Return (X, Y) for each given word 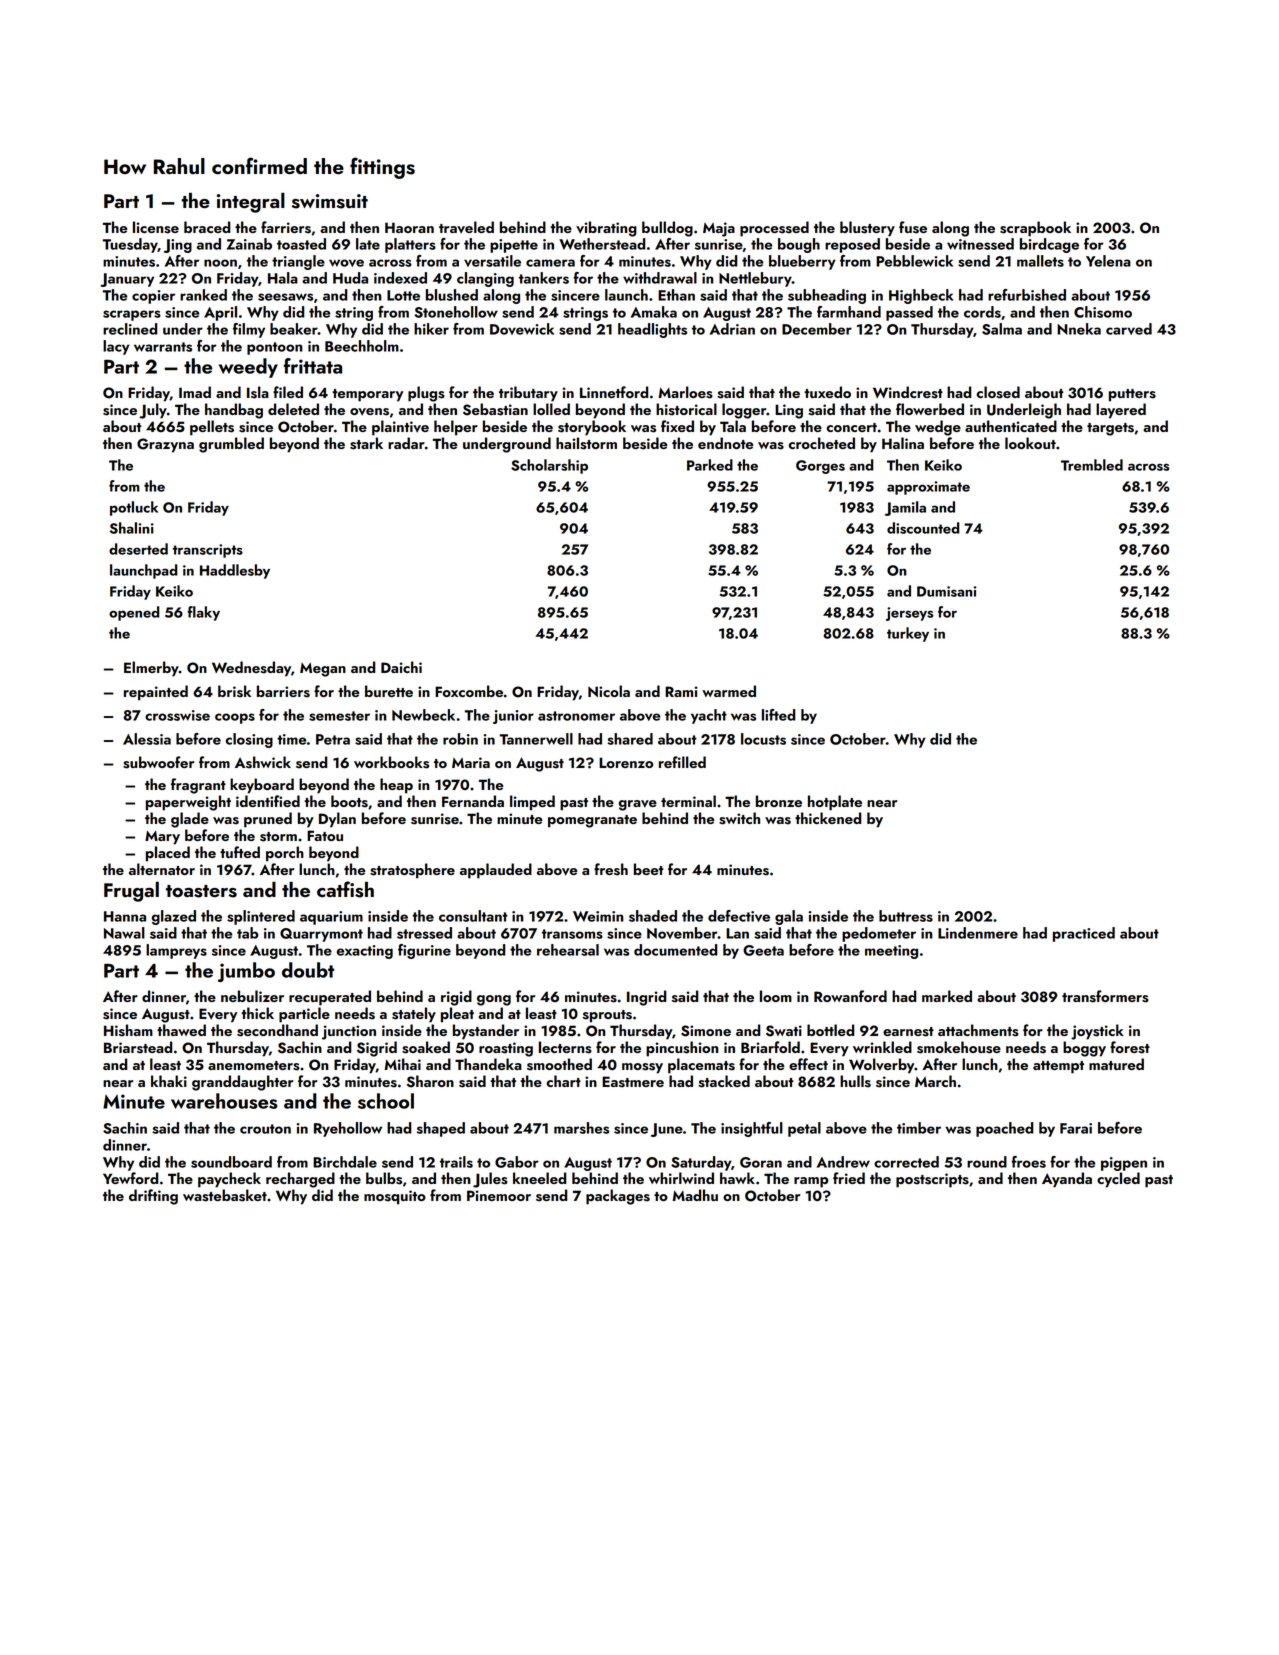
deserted (138, 549)
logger (744, 411)
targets (1110, 429)
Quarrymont (321, 935)
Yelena (1108, 261)
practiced (1084, 934)
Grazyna (165, 445)
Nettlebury (755, 279)
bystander (486, 1032)
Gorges (820, 467)
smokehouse (959, 1047)
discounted (923, 528)
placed (168, 854)
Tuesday (130, 245)
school (386, 1101)
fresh (611, 869)
